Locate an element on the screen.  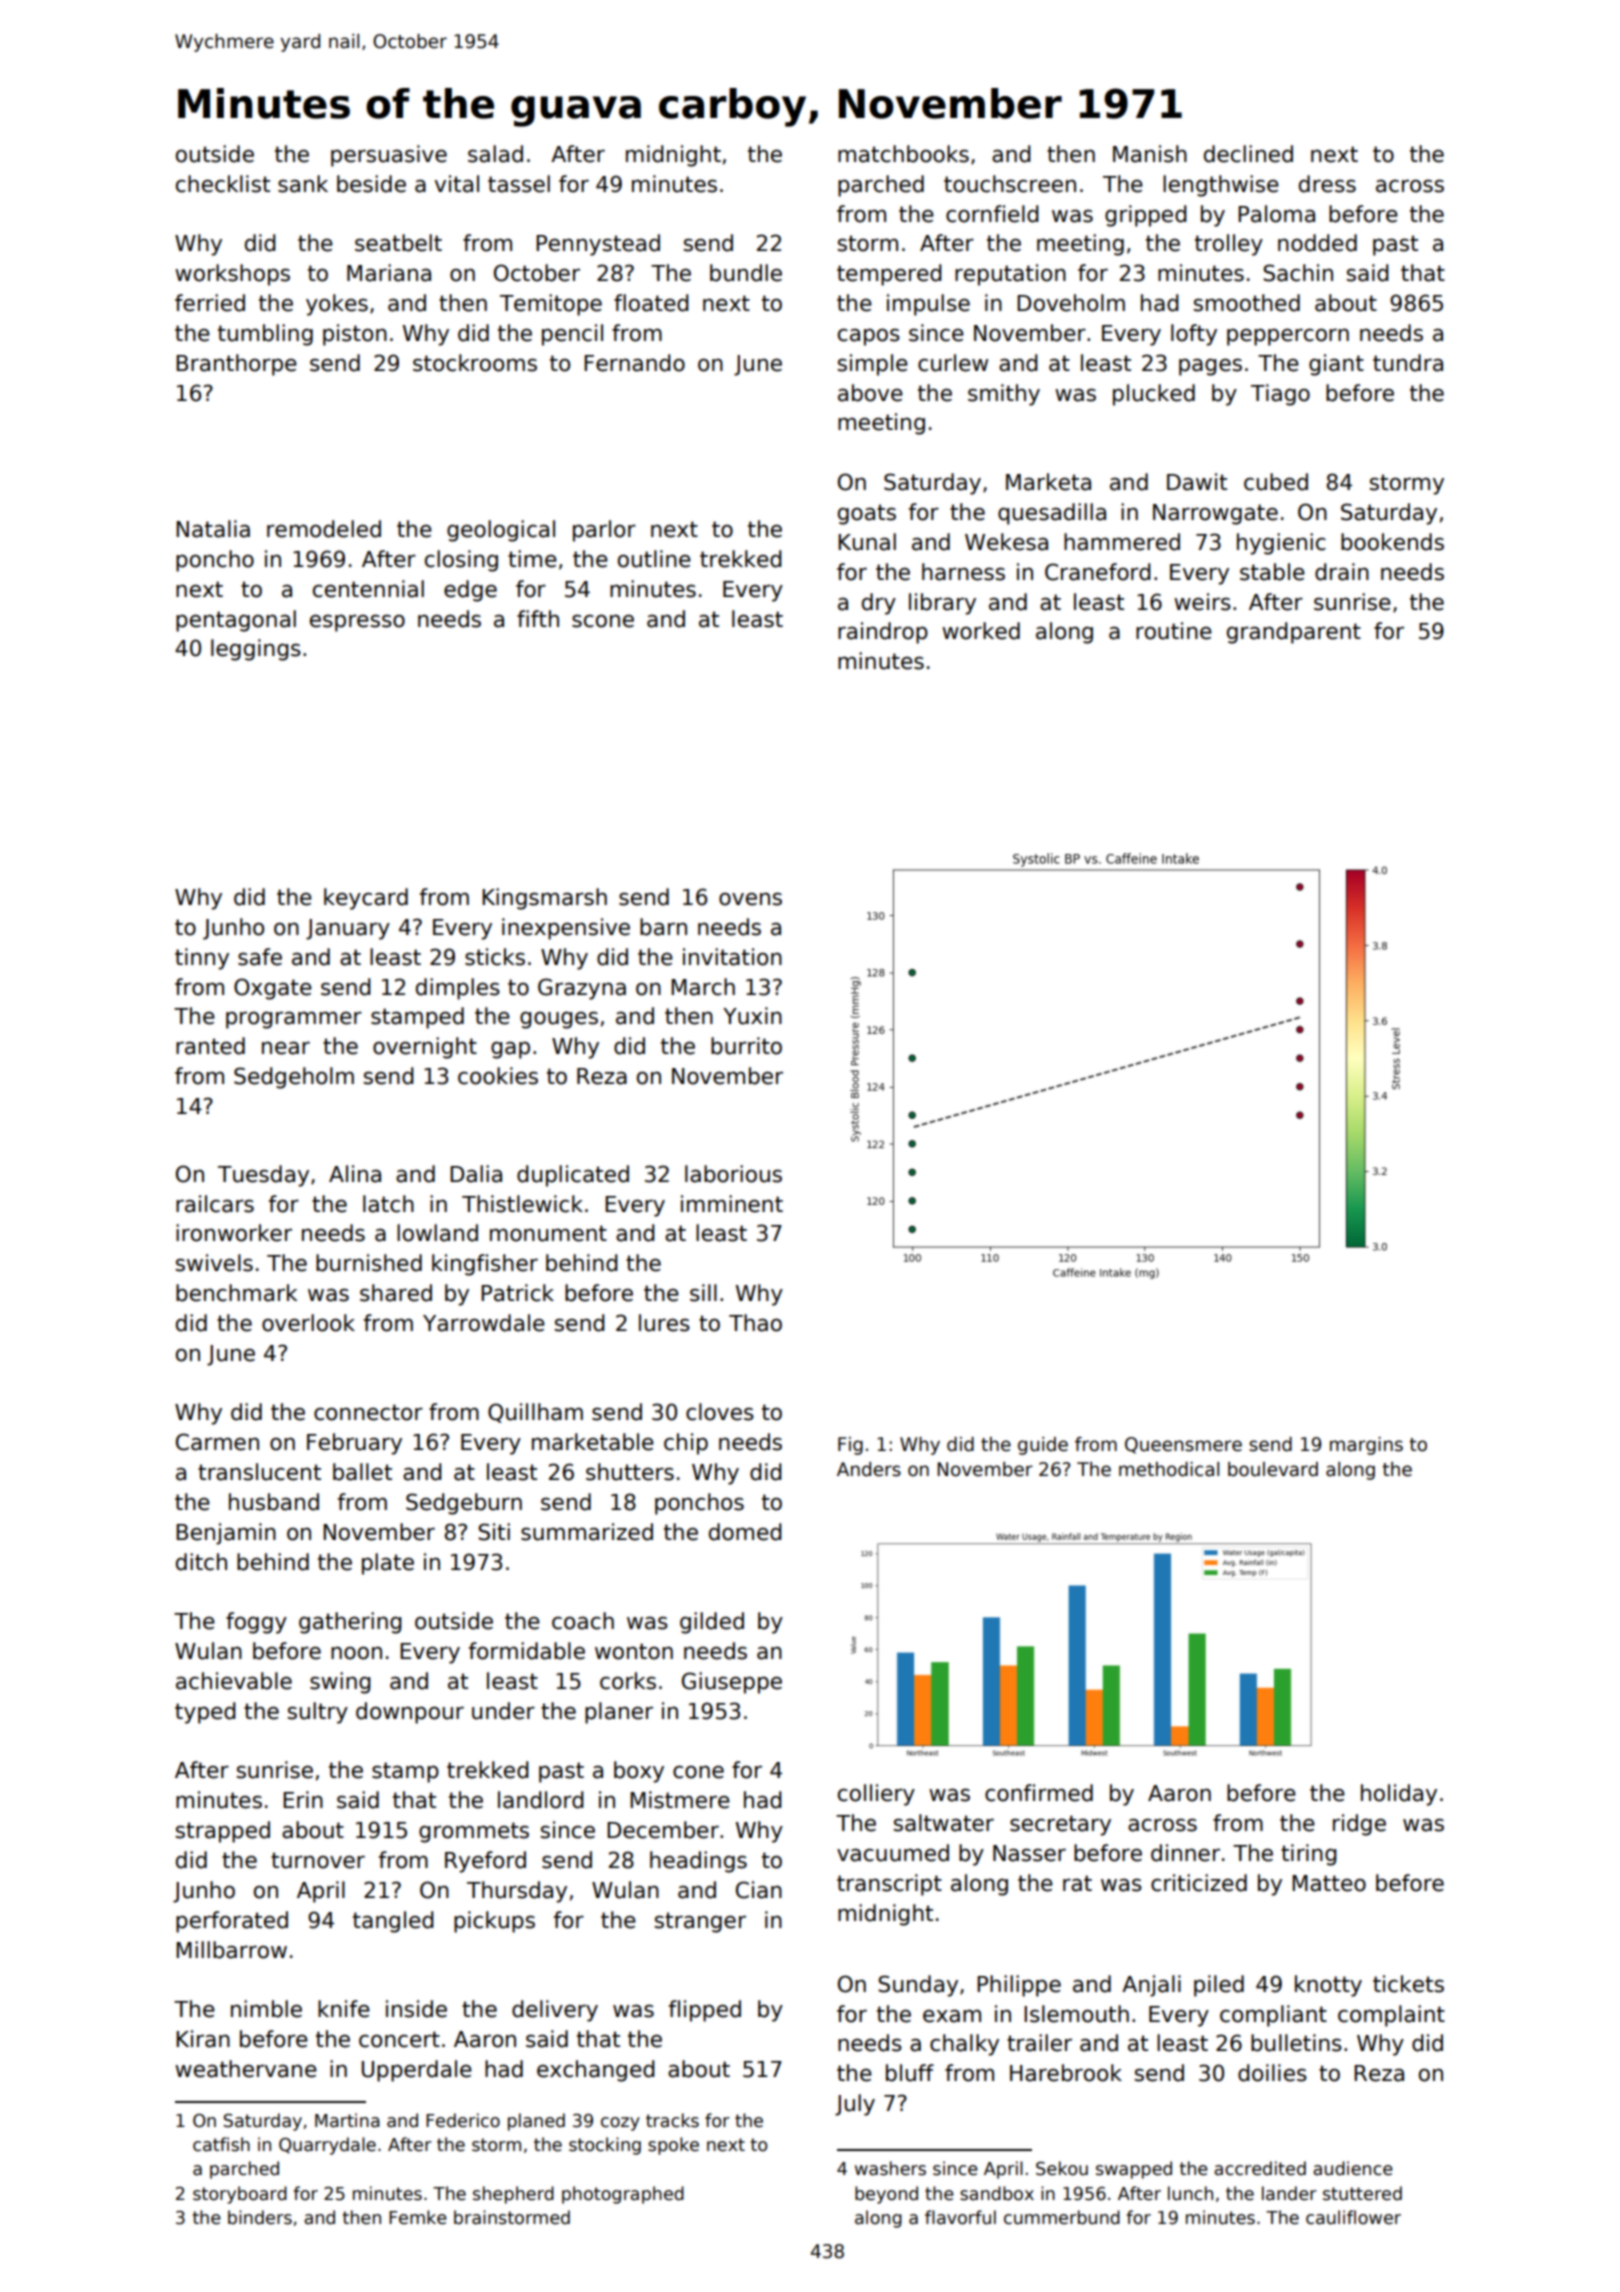
delivery is located at coordinates (555, 2011).
